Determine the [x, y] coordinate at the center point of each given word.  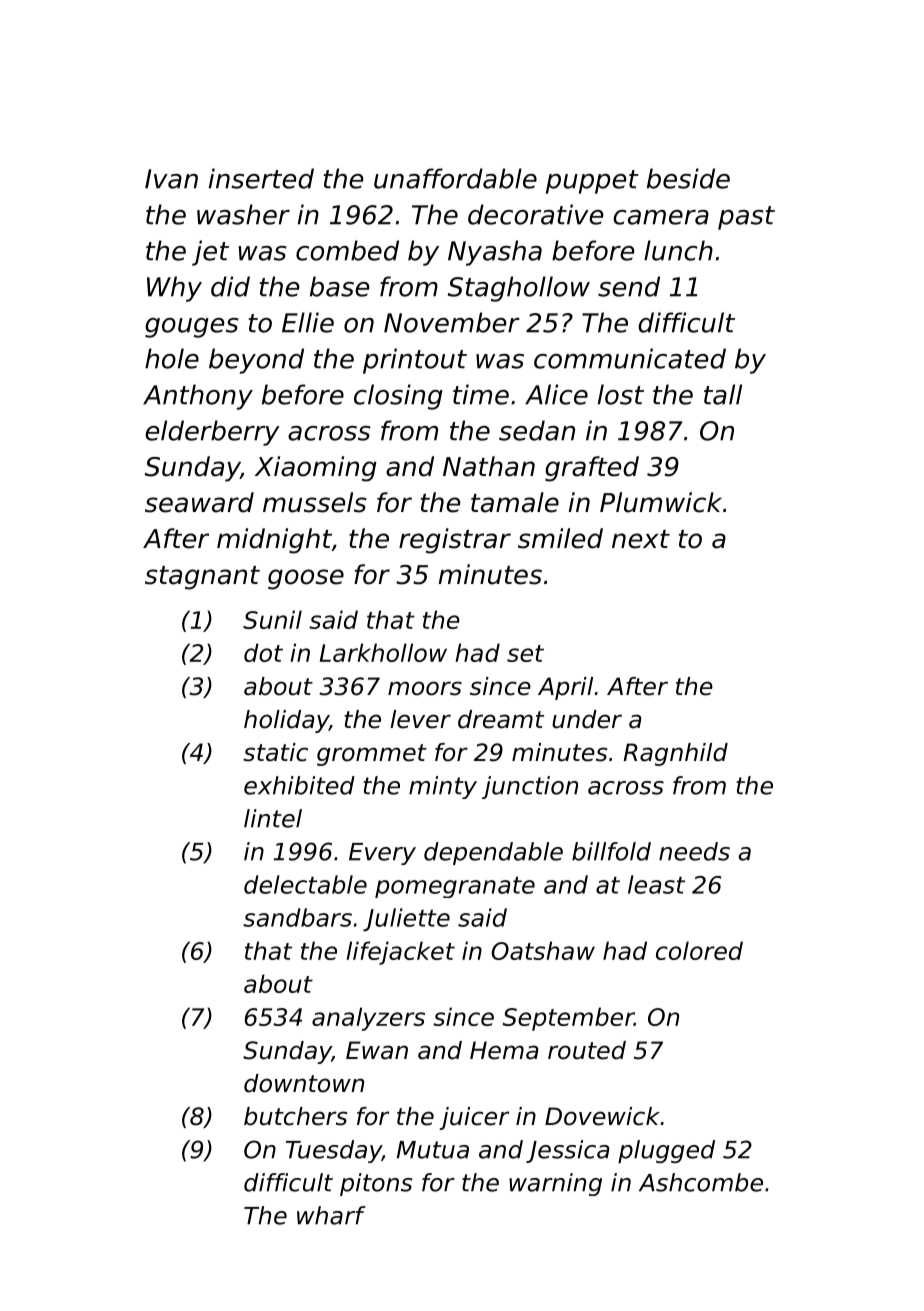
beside [688, 178]
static [275, 752]
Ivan [171, 179]
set [525, 653]
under [587, 719]
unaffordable [455, 178]
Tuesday [334, 1151]
